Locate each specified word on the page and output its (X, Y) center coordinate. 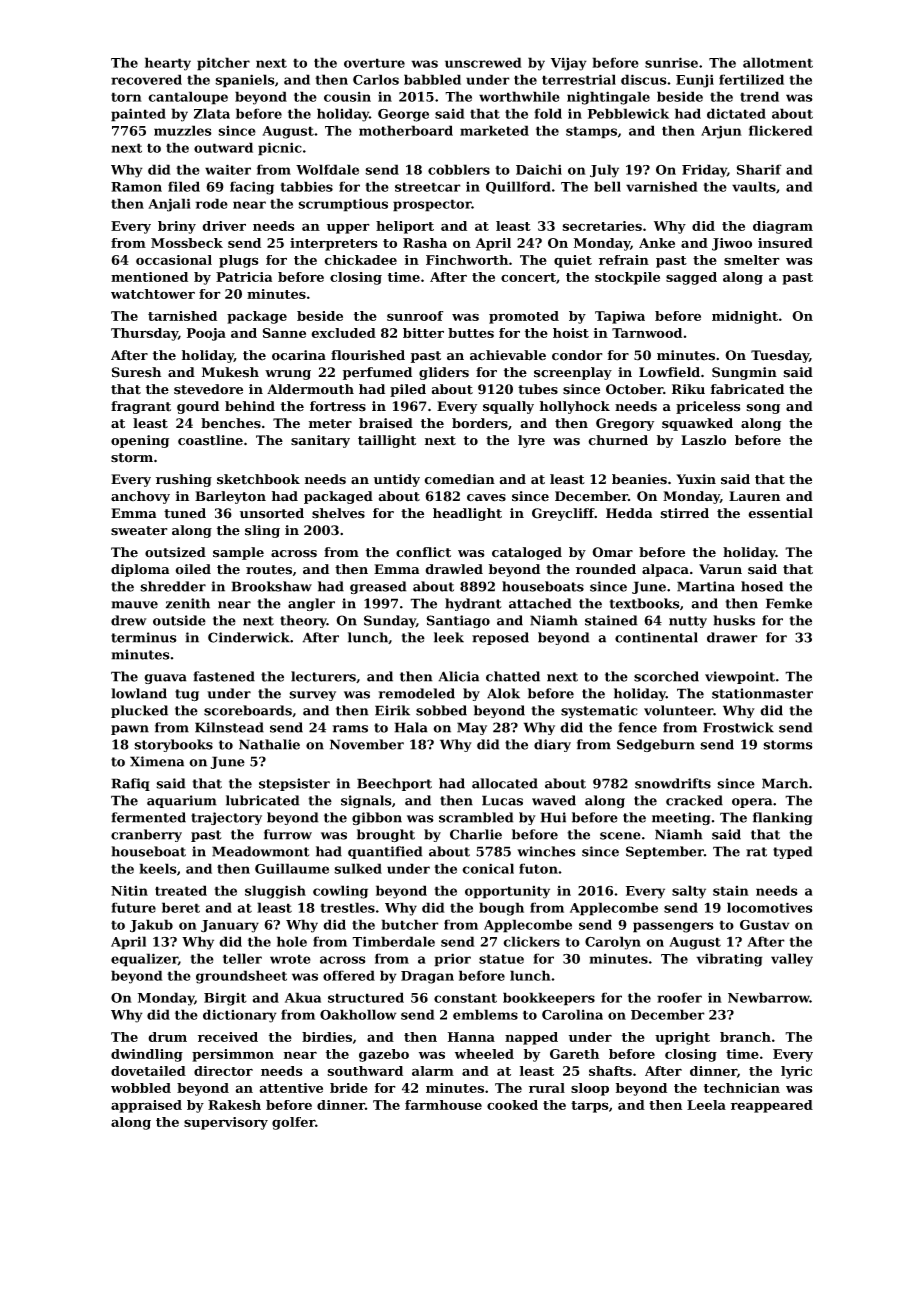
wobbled (141, 1088)
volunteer (679, 710)
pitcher (223, 64)
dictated (736, 113)
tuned (185, 513)
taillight (387, 441)
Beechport (394, 784)
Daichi (539, 169)
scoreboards (248, 710)
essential (780, 513)
